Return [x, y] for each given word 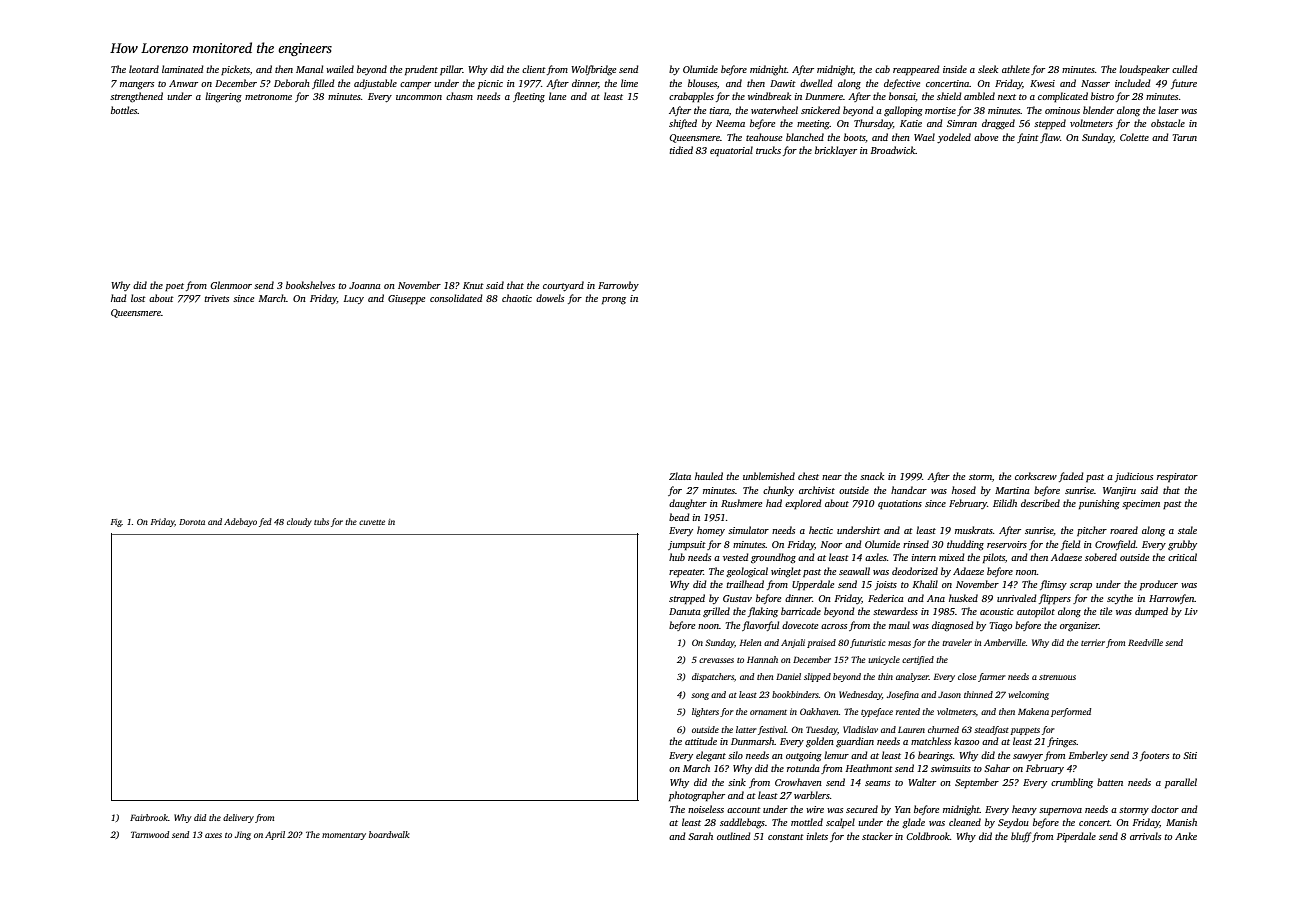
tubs [321, 521]
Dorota [192, 522]
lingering [223, 97]
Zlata [680, 476]
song [700, 696]
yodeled [954, 138]
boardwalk [389, 834]
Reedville [1145, 642]
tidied [681, 150]
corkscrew [1036, 476]
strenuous [1057, 677]
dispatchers [713, 677]
